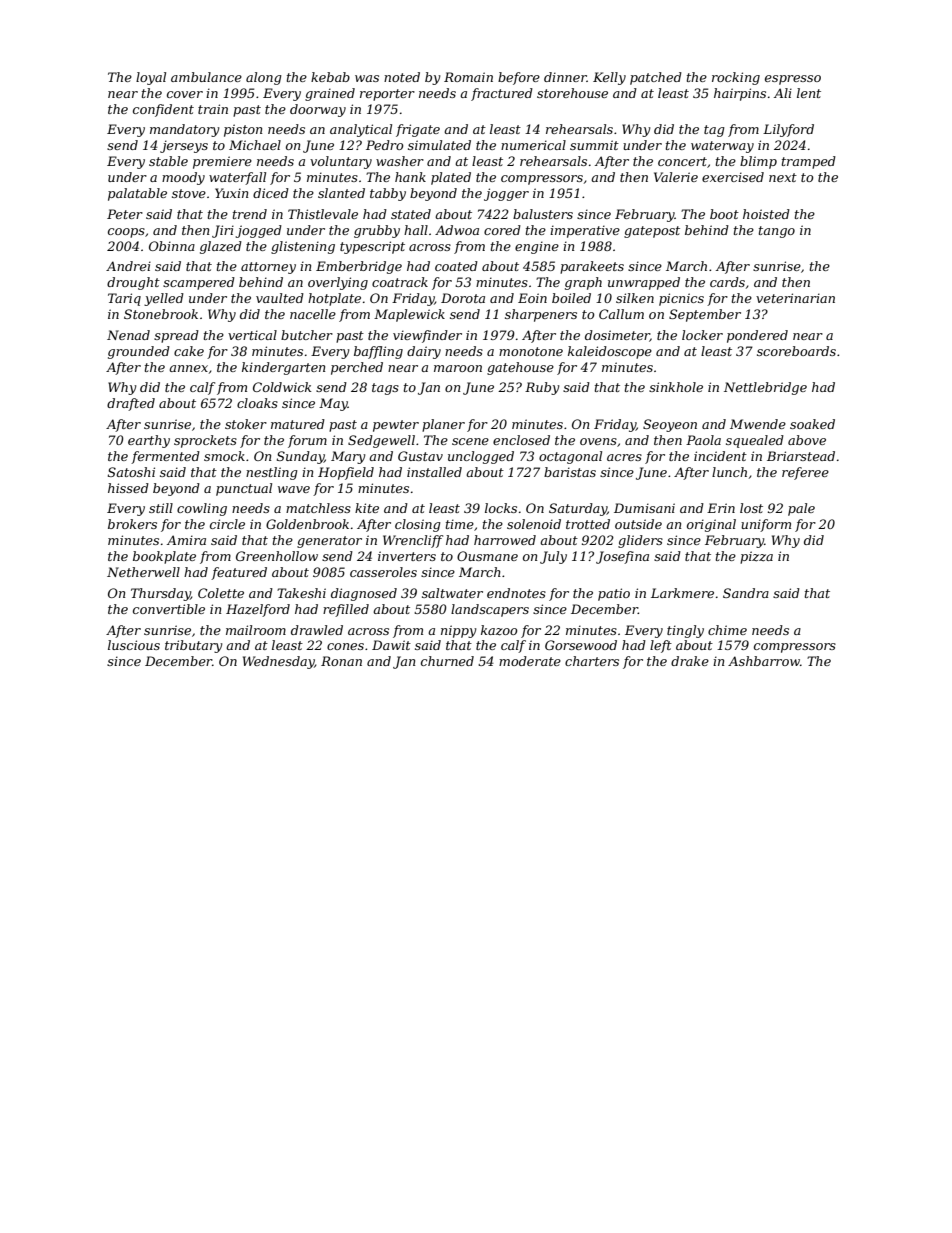 Image resolution: width=952 pixels, height=1233 pixels. I want to click on viewfinder, so click(427, 336).
